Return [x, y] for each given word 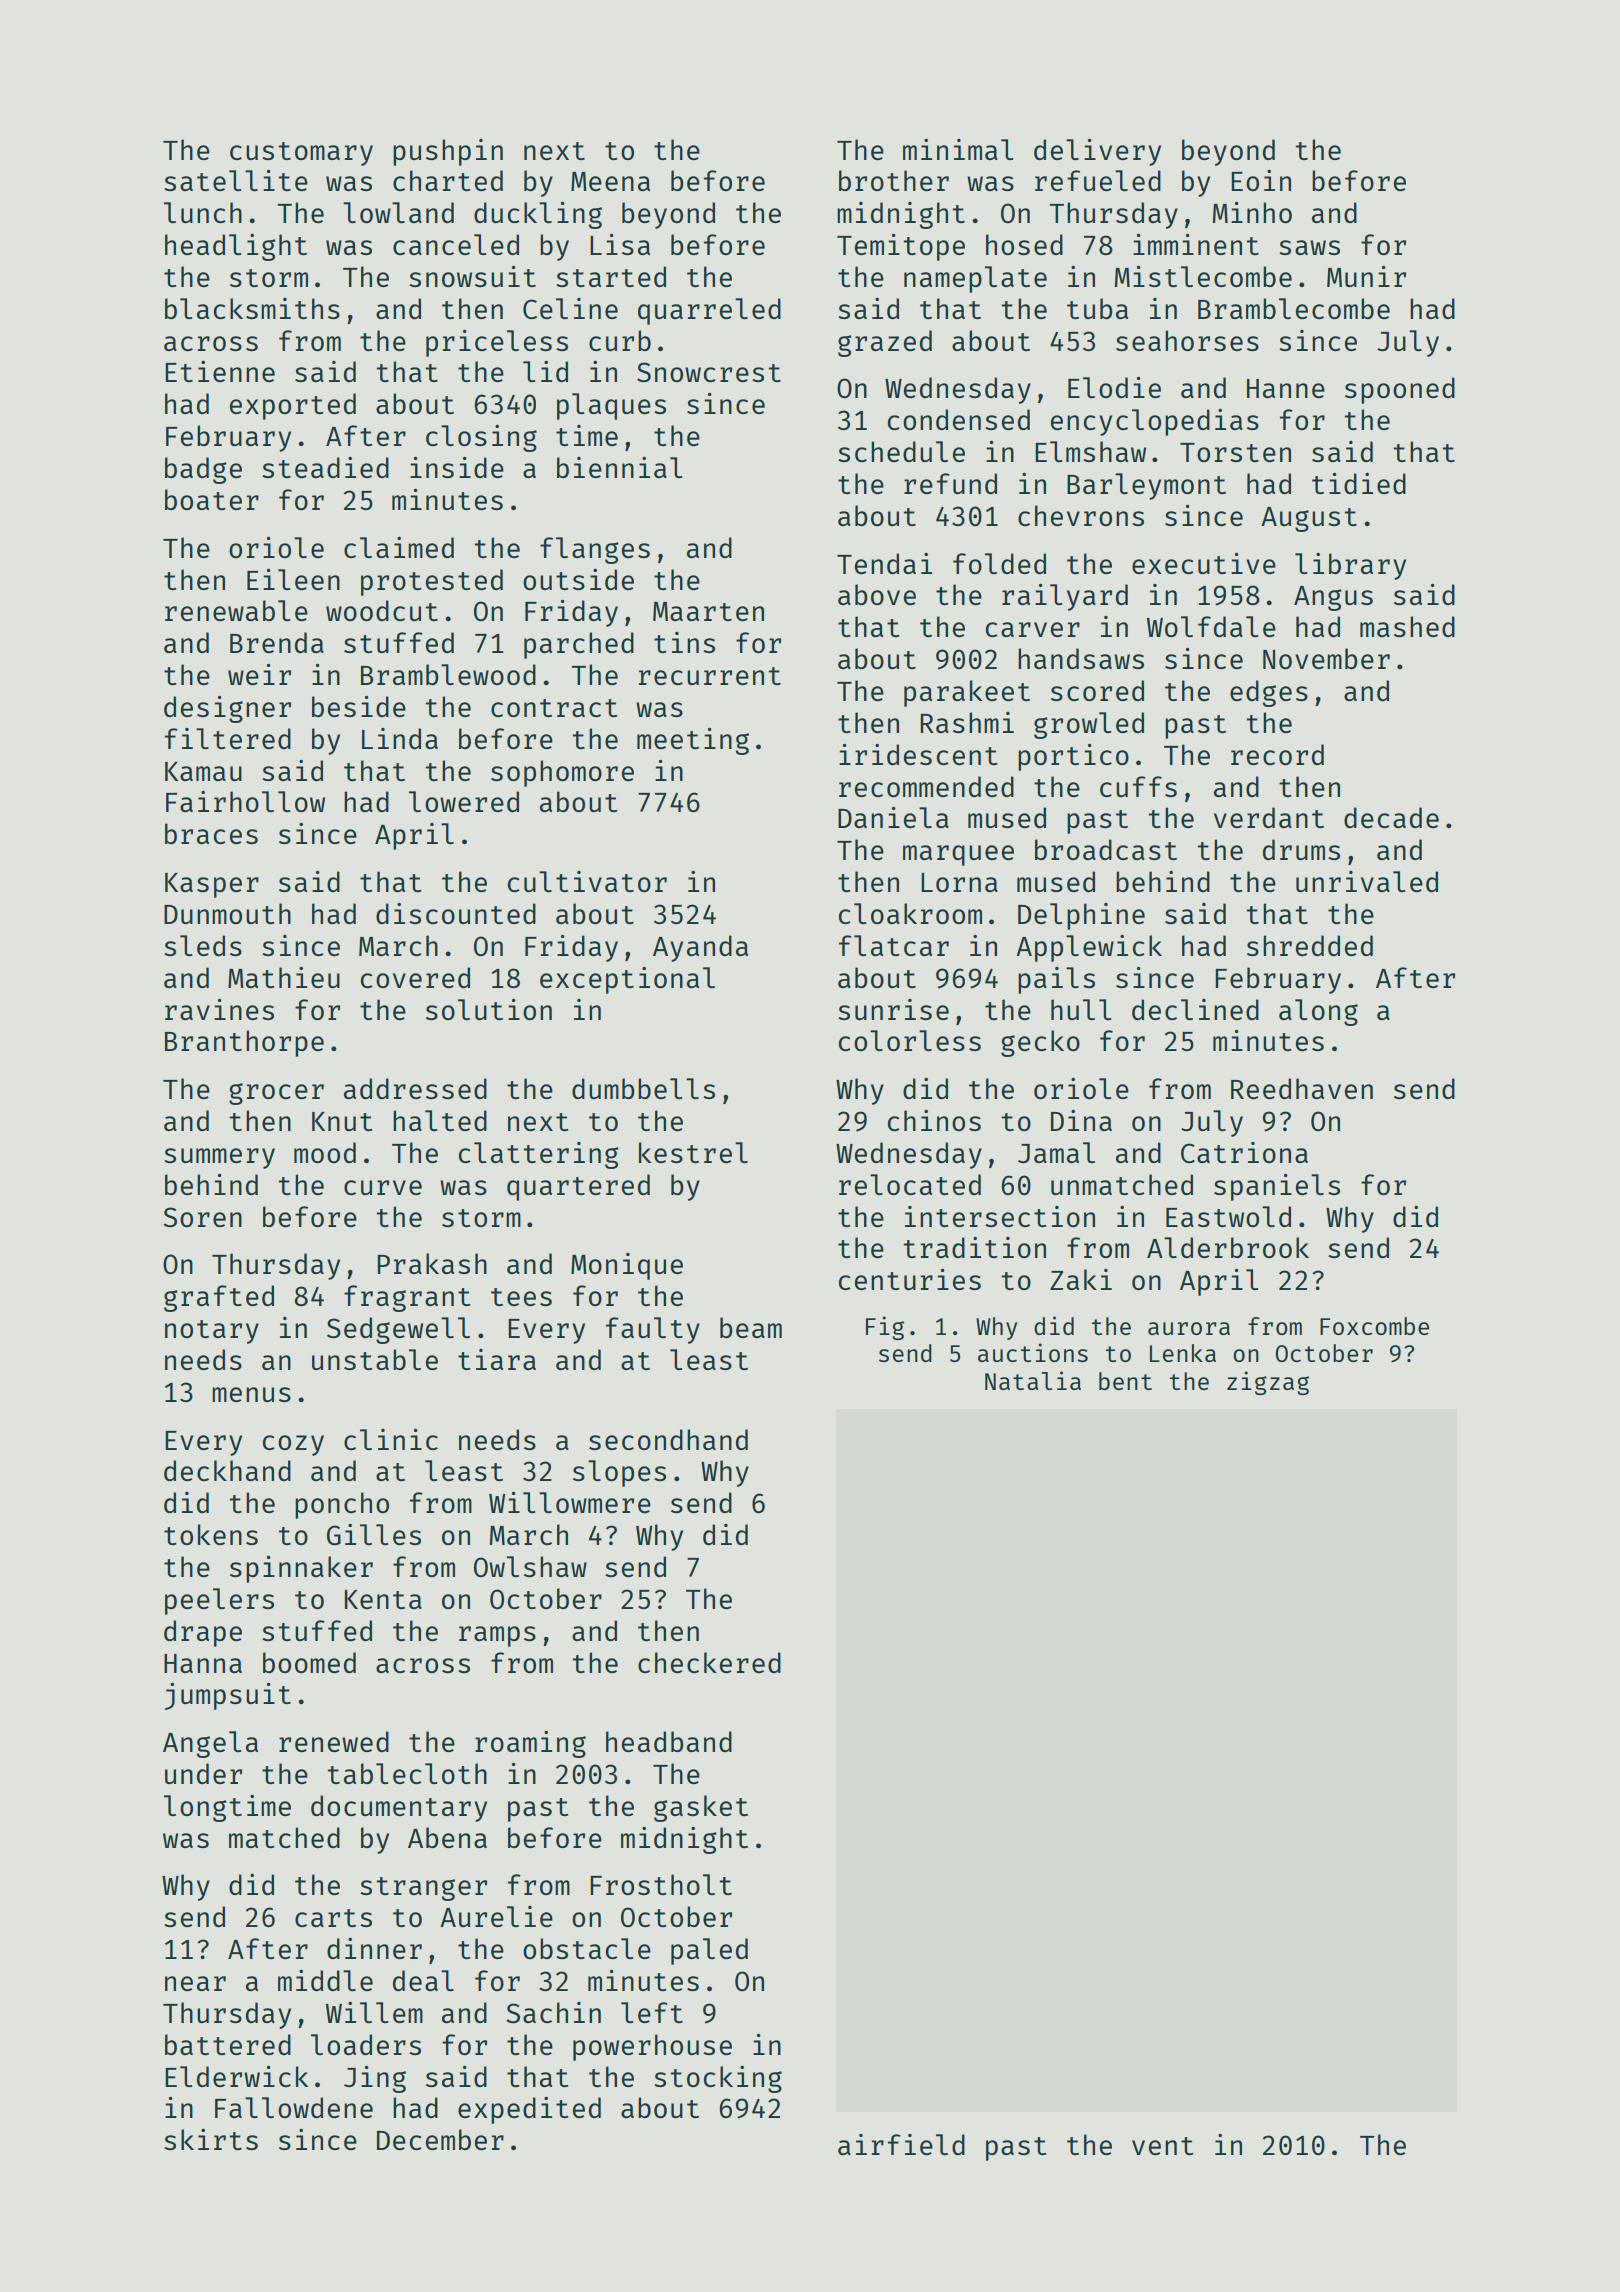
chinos [934, 1120]
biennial [619, 467]
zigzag [1268, 1383]
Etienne [220, 371]
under [203, 1773]
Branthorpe [244, 1043]
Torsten [1235, 452]
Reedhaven [1302, 1088]
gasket [701, 1808]
